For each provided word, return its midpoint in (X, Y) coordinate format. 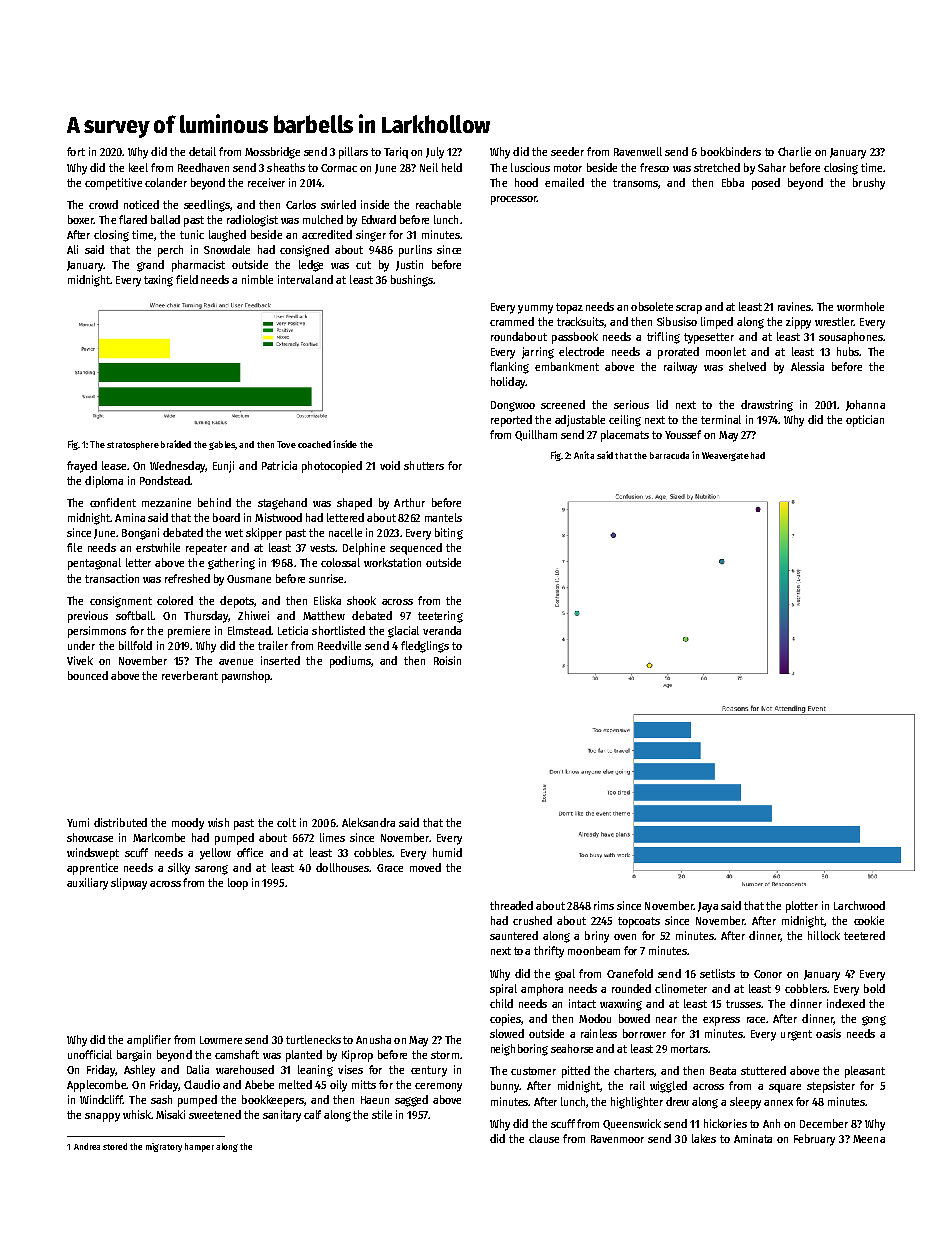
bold (874, 988)
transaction (112, 578)
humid (447, 852)
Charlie (794, 151)
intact (582, 1003)
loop (238, 884)
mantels (443, 517)
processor (514, 200)
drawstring (767, 406)
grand (150, 266)
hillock (824, 935)
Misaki (170, 1114)
